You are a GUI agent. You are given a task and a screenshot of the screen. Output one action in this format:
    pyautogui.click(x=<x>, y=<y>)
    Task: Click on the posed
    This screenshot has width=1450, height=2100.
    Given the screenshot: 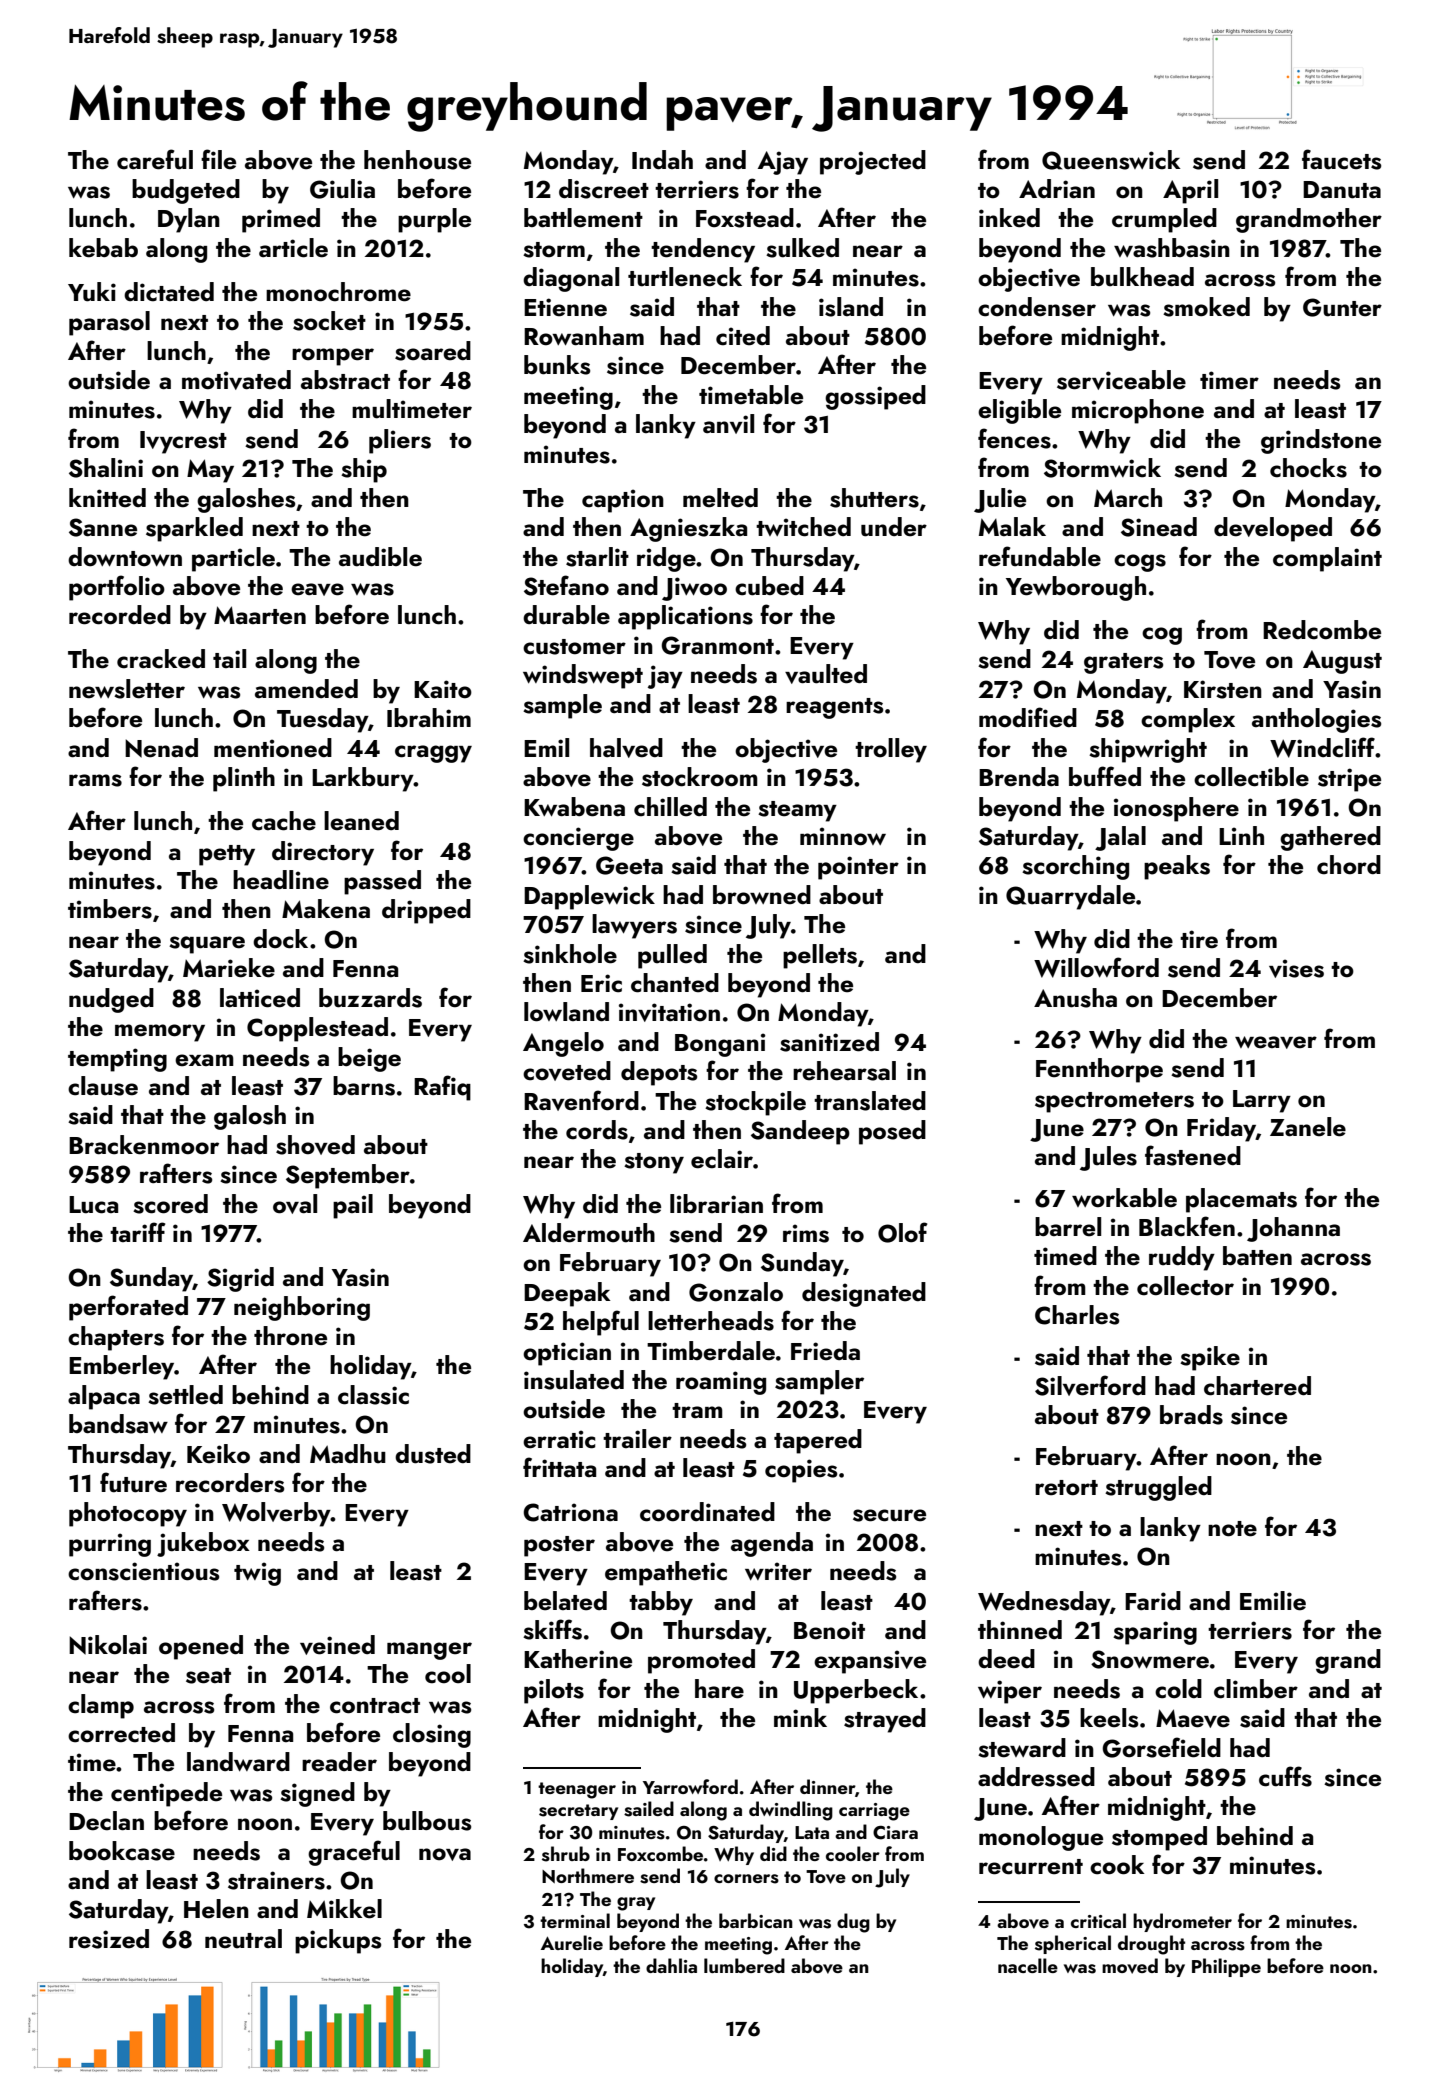 What is the action you would take?
    pyautogui.click(x=892, y=1132)
